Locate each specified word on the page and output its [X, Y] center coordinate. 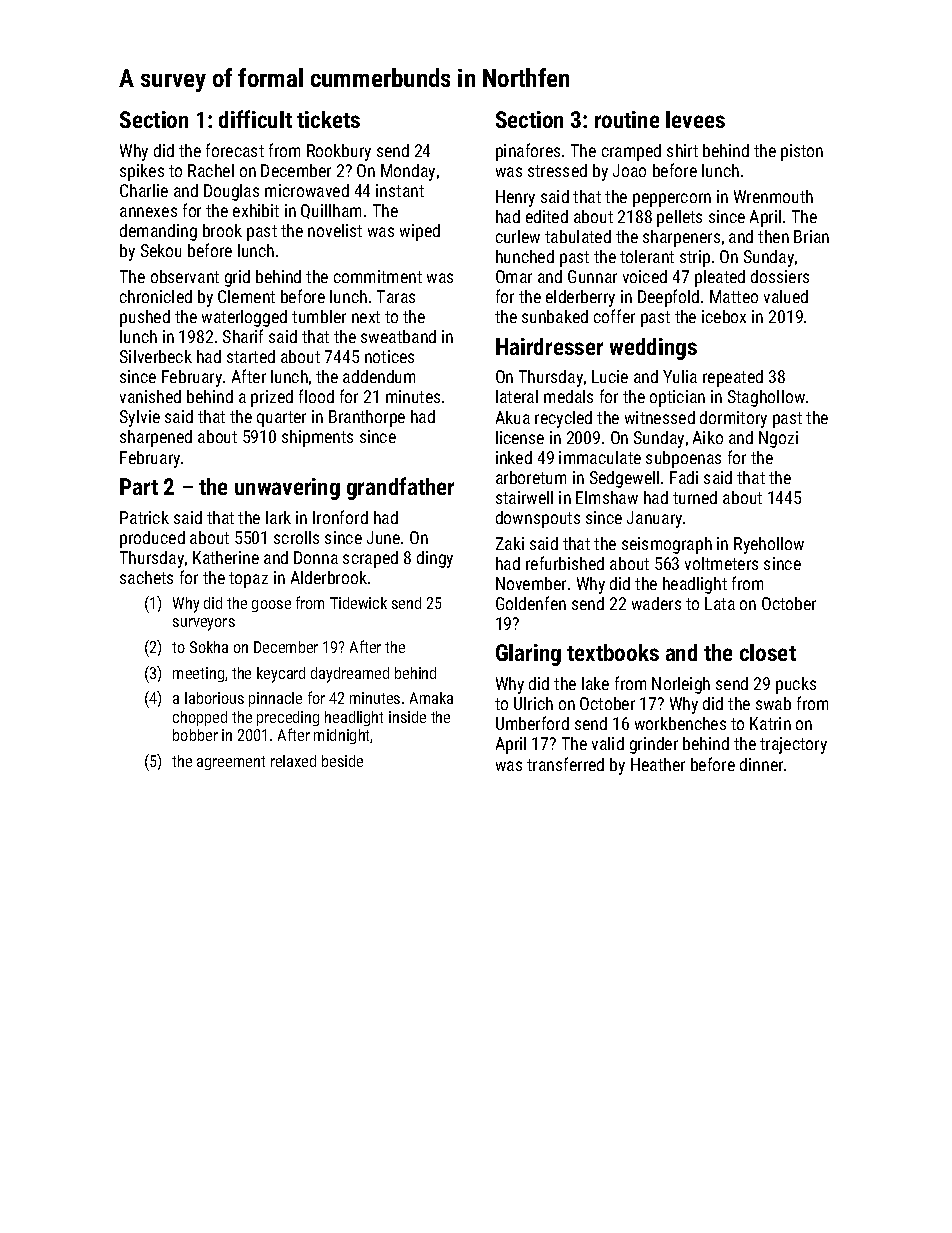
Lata [720, 603]
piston [802, 152]
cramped [631, 152]
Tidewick [358, 603]
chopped [200, 718]
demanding [158, 232]
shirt [682, 150]
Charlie [144, 190]
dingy [435, 559]
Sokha [209, 647]
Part [139, 486]
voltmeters [721, 563]
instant [400, 190]
